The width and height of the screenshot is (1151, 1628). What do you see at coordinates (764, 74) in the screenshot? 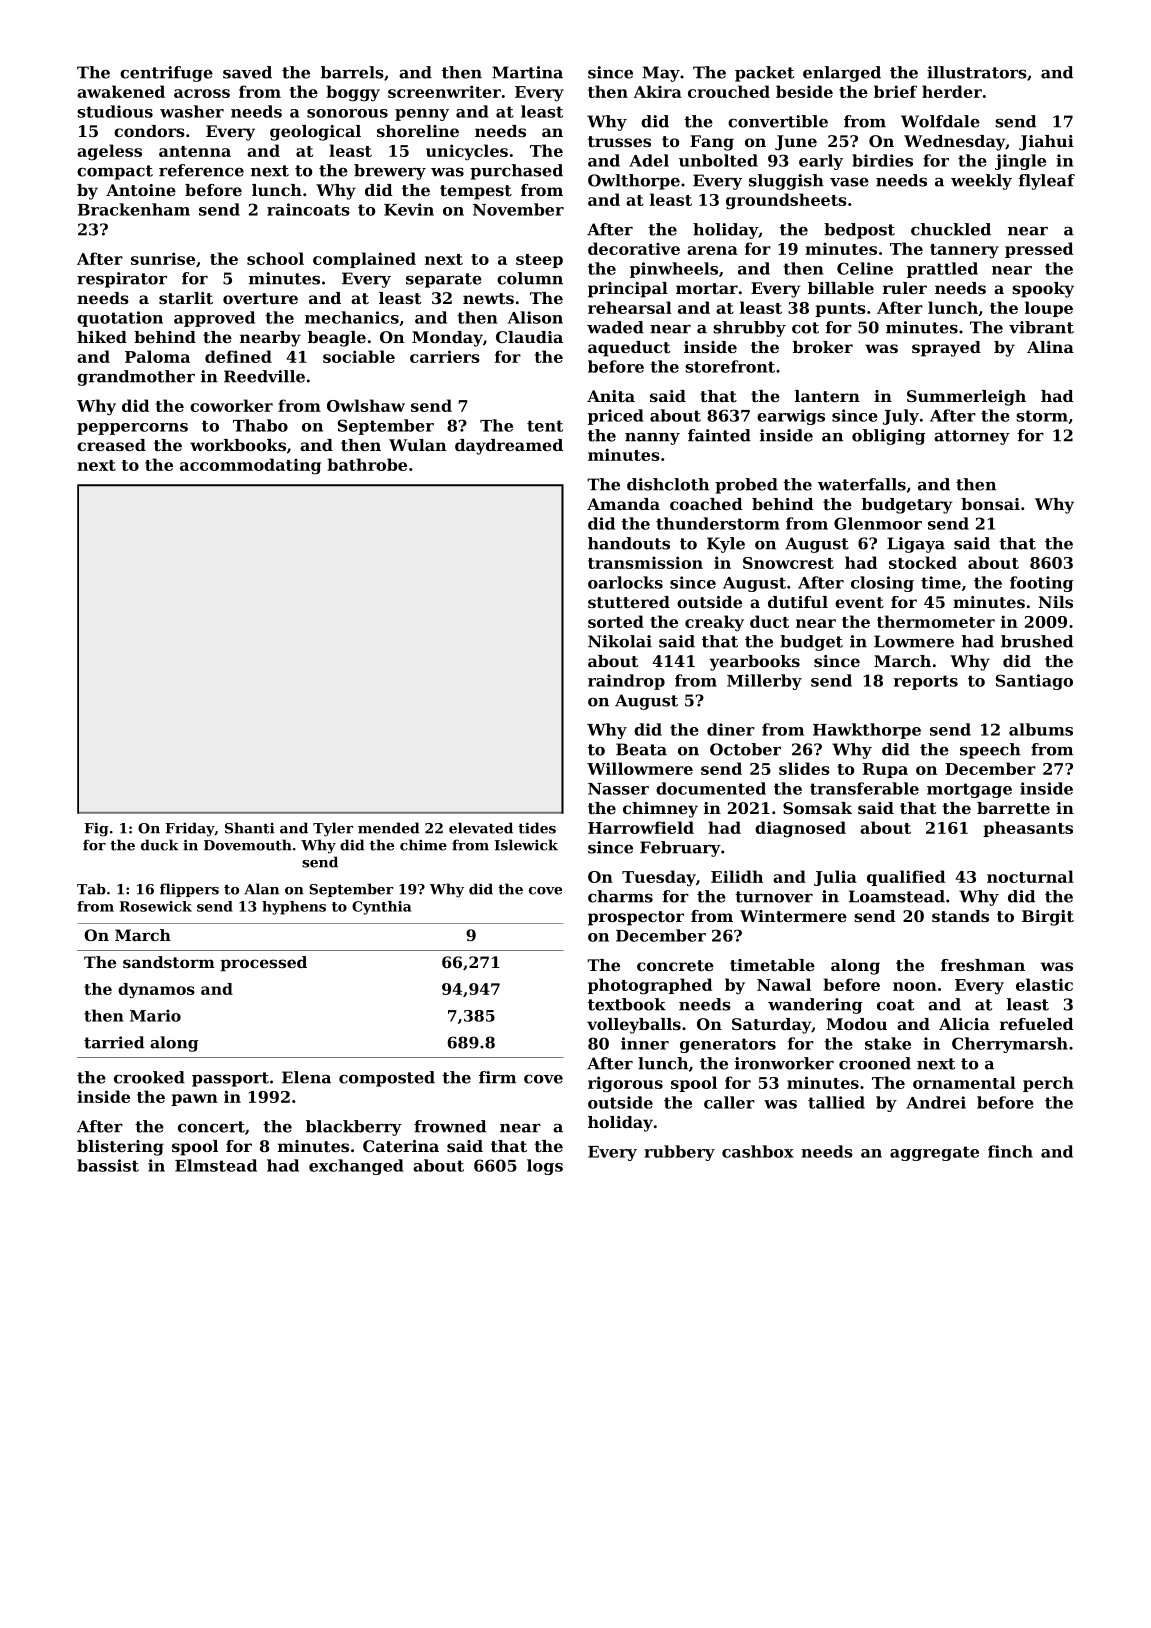
I see `packet` at bounding box center [764, 74].
